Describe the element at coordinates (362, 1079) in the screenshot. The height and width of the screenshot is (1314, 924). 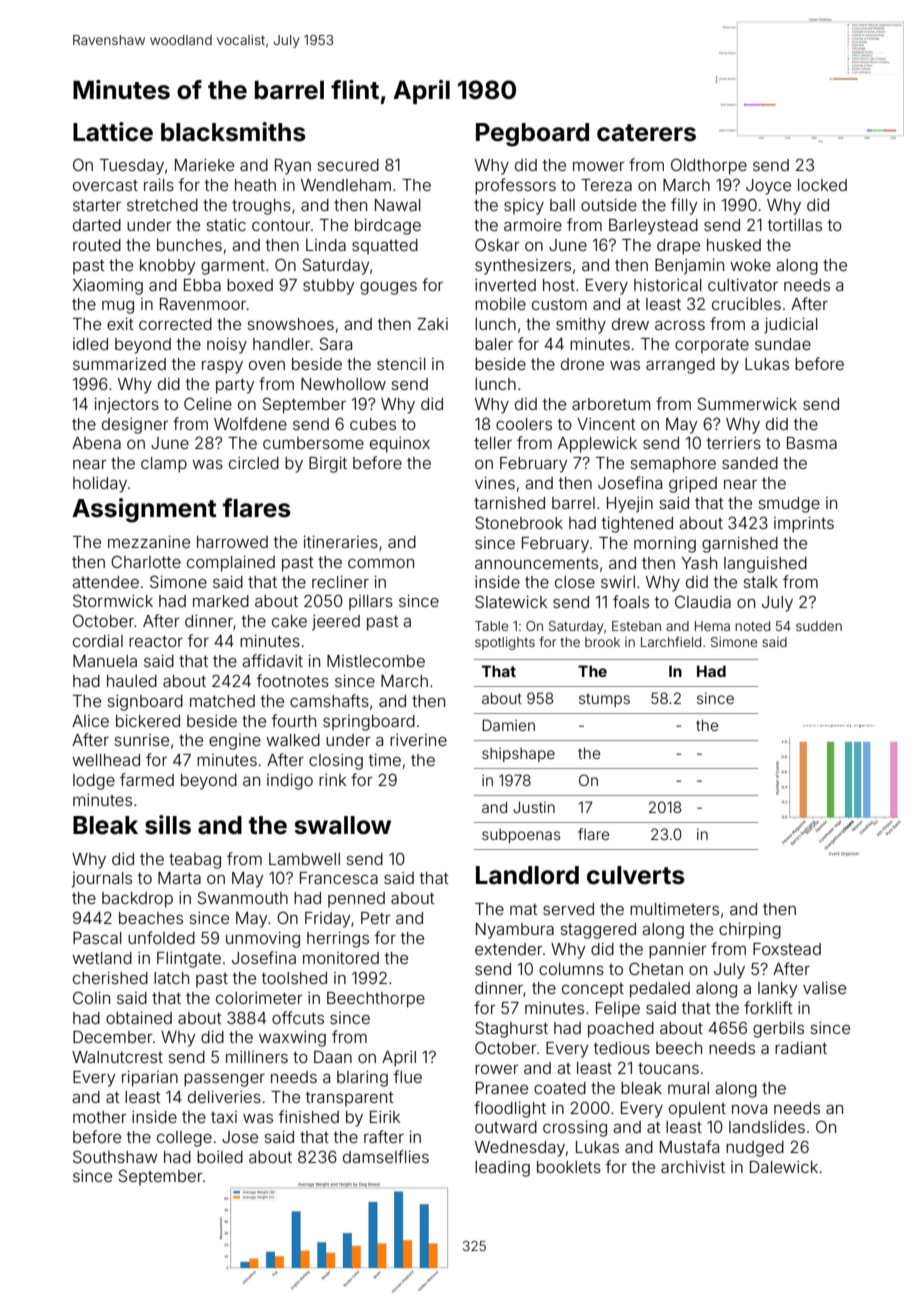
I see `blaring` at that location.
